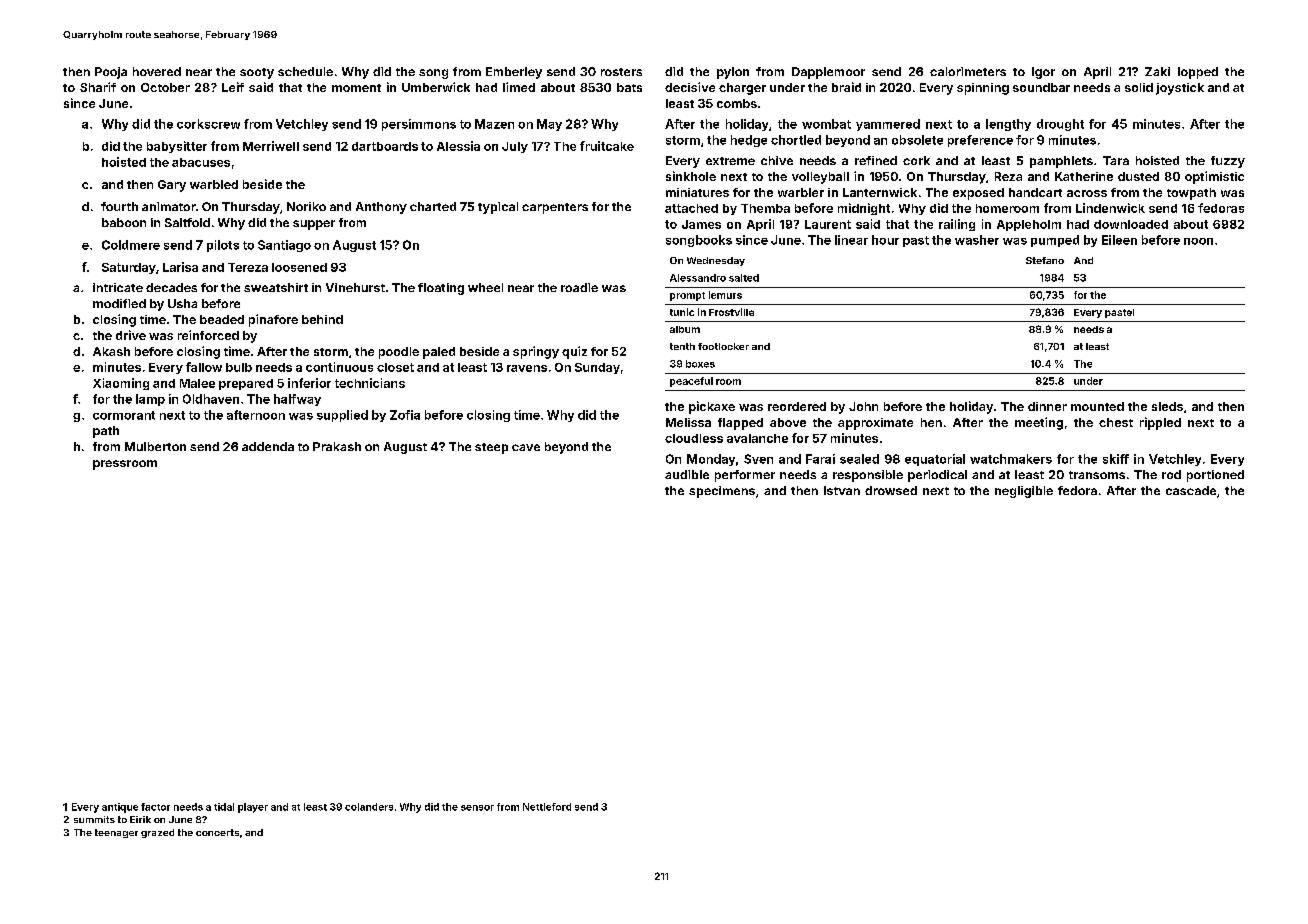 The width and height of the screenshot is (1308, 924). What do you see at coordinates (968, 71) in the screenshot?
I see `calorimeters` at bounding box center [968, 71].
